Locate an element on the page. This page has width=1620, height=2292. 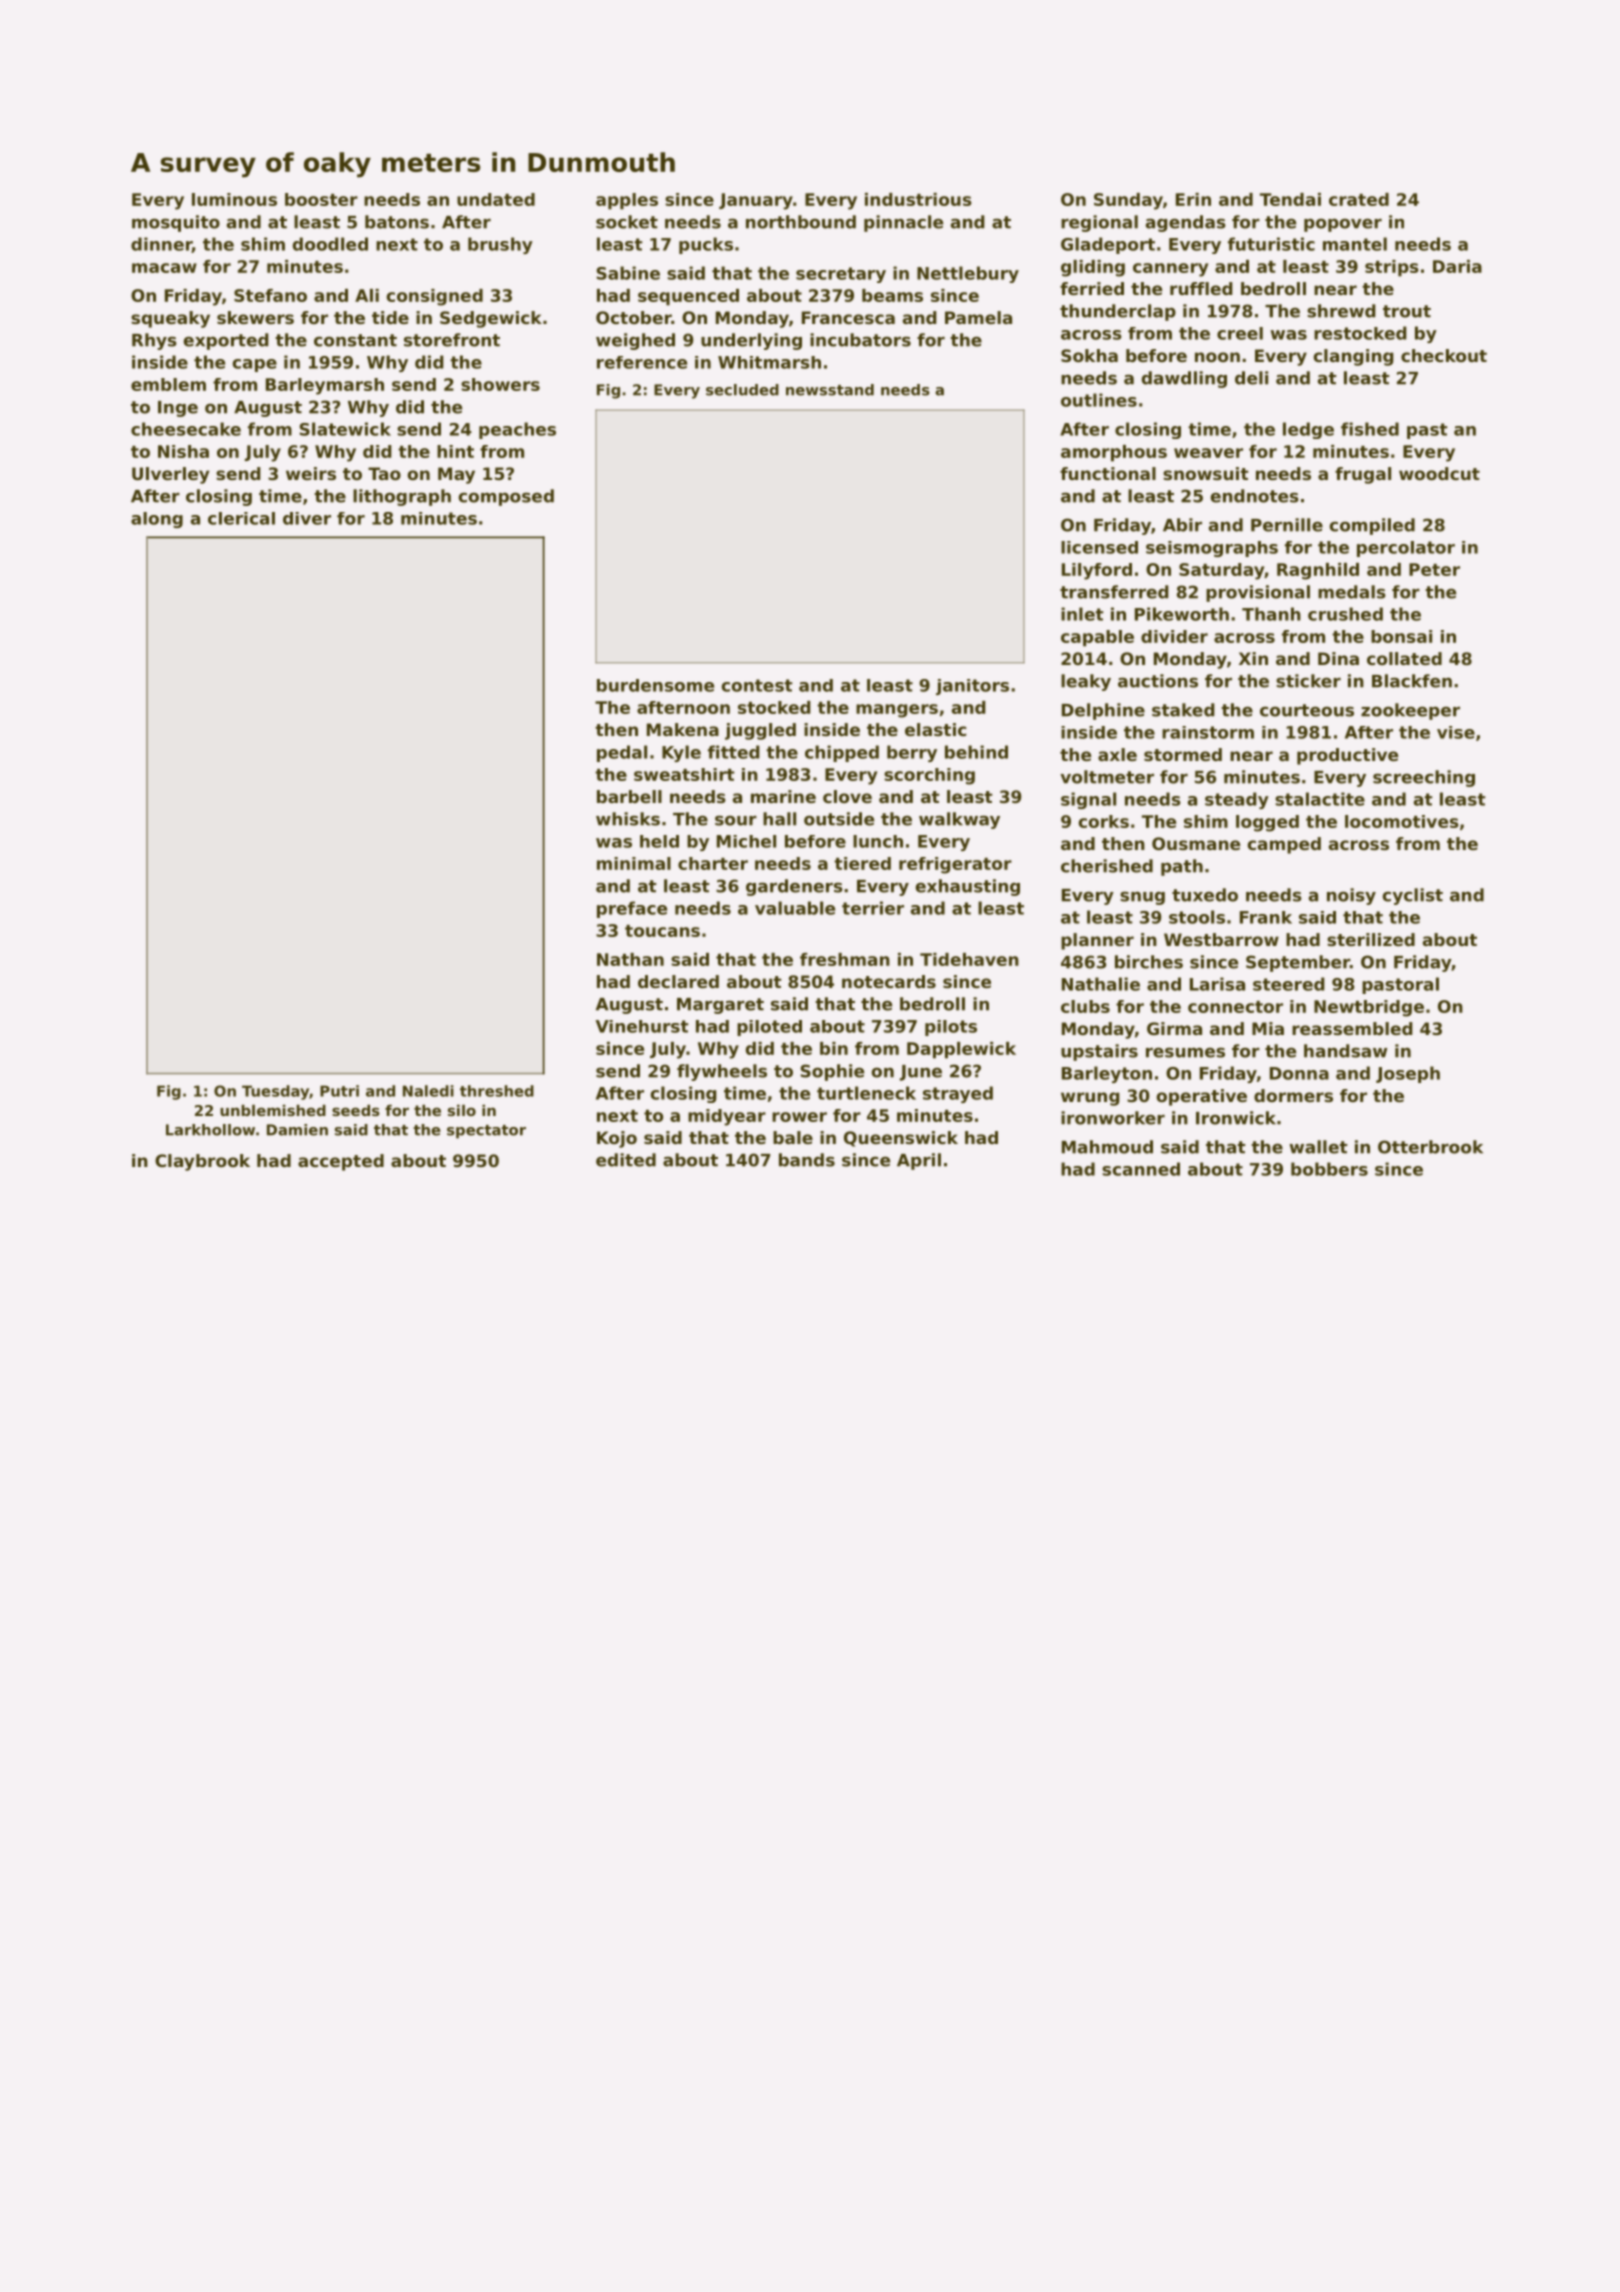
Tuesday is located at coordinates (275, 1092).
